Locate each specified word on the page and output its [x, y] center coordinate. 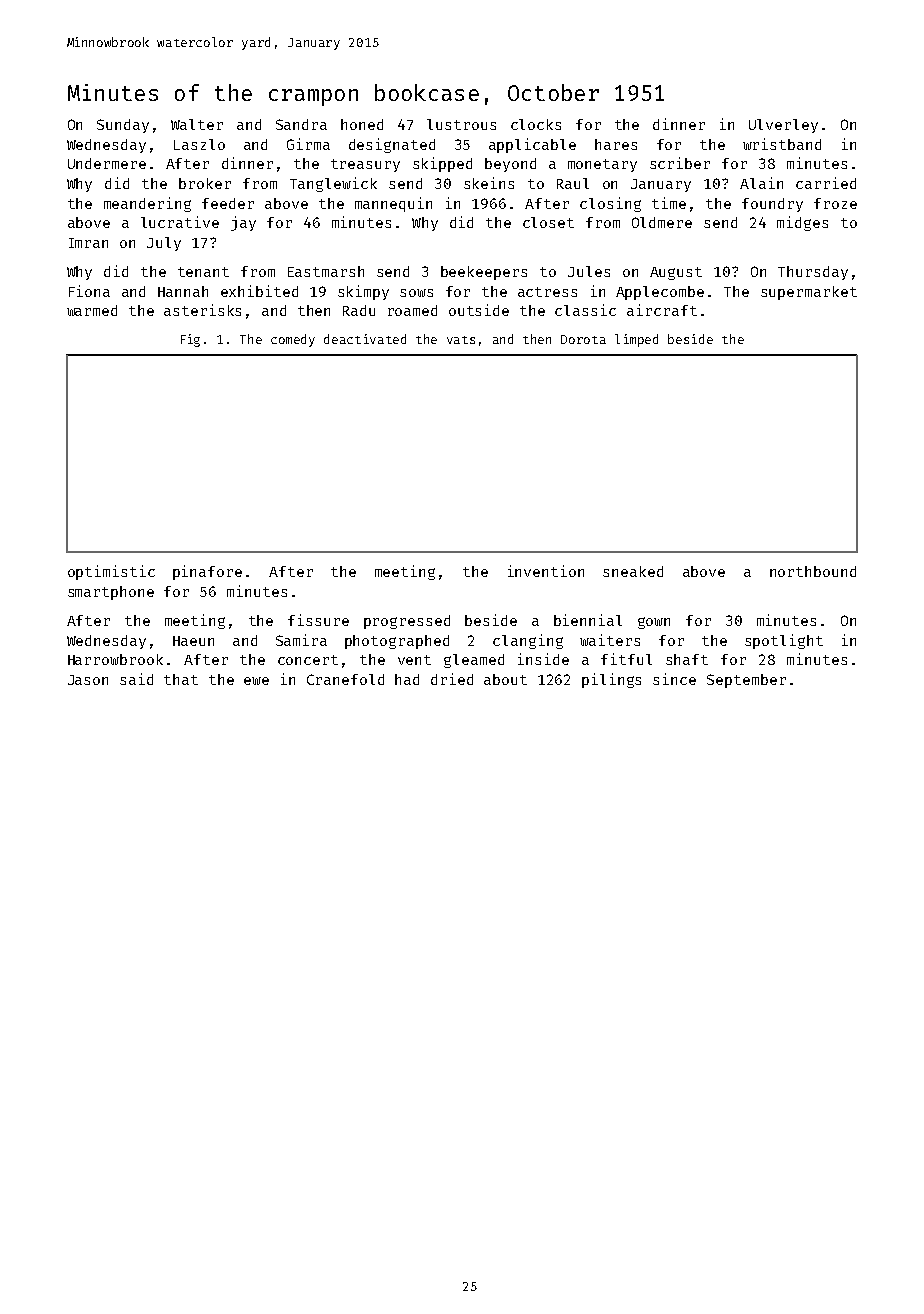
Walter [197, 124]
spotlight [784, 641]
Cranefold [345, 679]
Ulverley [783, 126]
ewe [256, 681]
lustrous [461, 124]
